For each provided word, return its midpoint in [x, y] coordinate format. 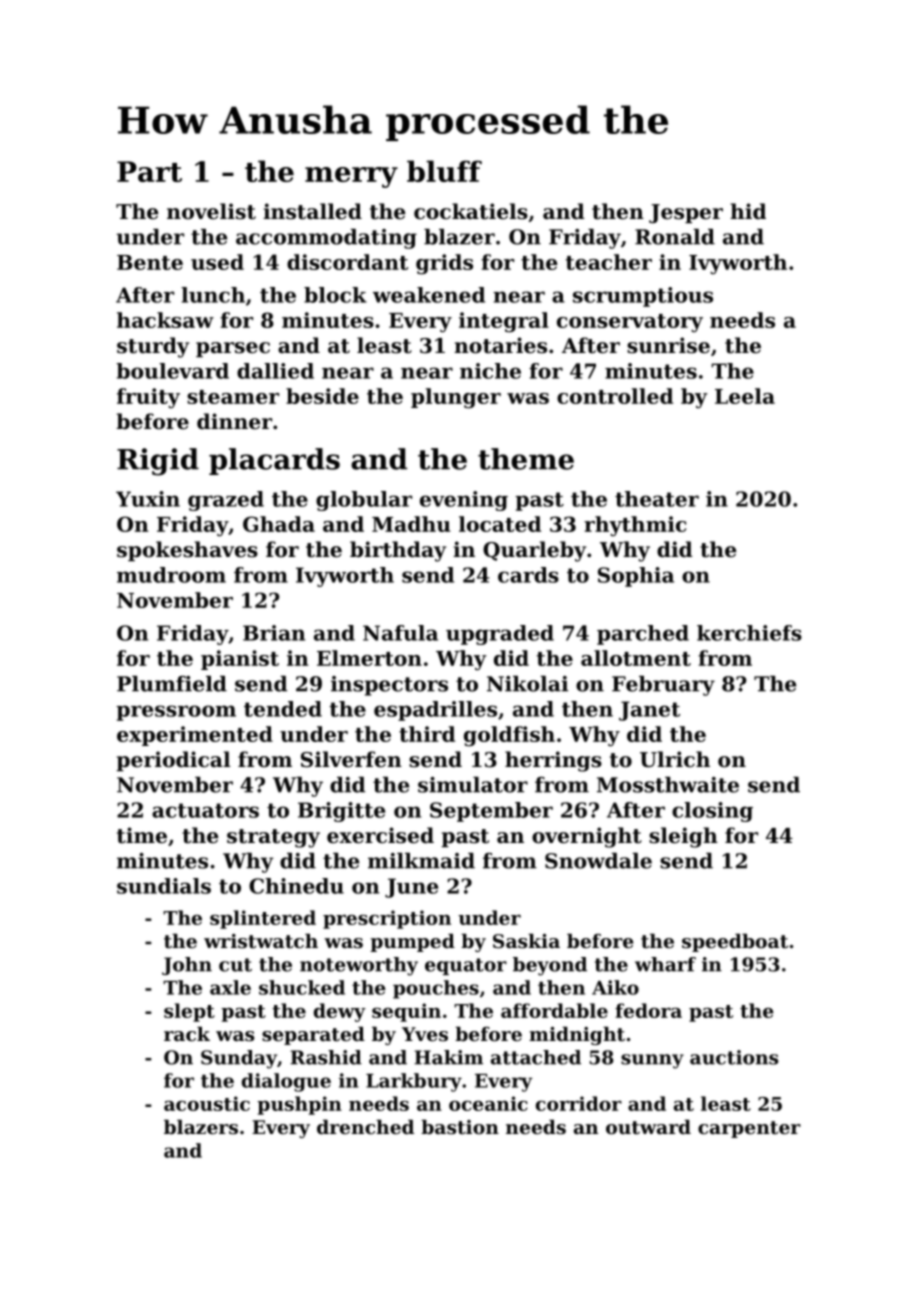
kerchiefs [749, 633]
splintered [263, 919]
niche [490, 371]
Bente [150, 262]
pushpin [299, 1105]
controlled [615, 396]
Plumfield [172, 684]
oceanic [488, 1103]
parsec [233, 349]
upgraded [500, 635]
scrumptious [643, 297]
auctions [734, 1057]
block [335, 295]
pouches [436, 989]
